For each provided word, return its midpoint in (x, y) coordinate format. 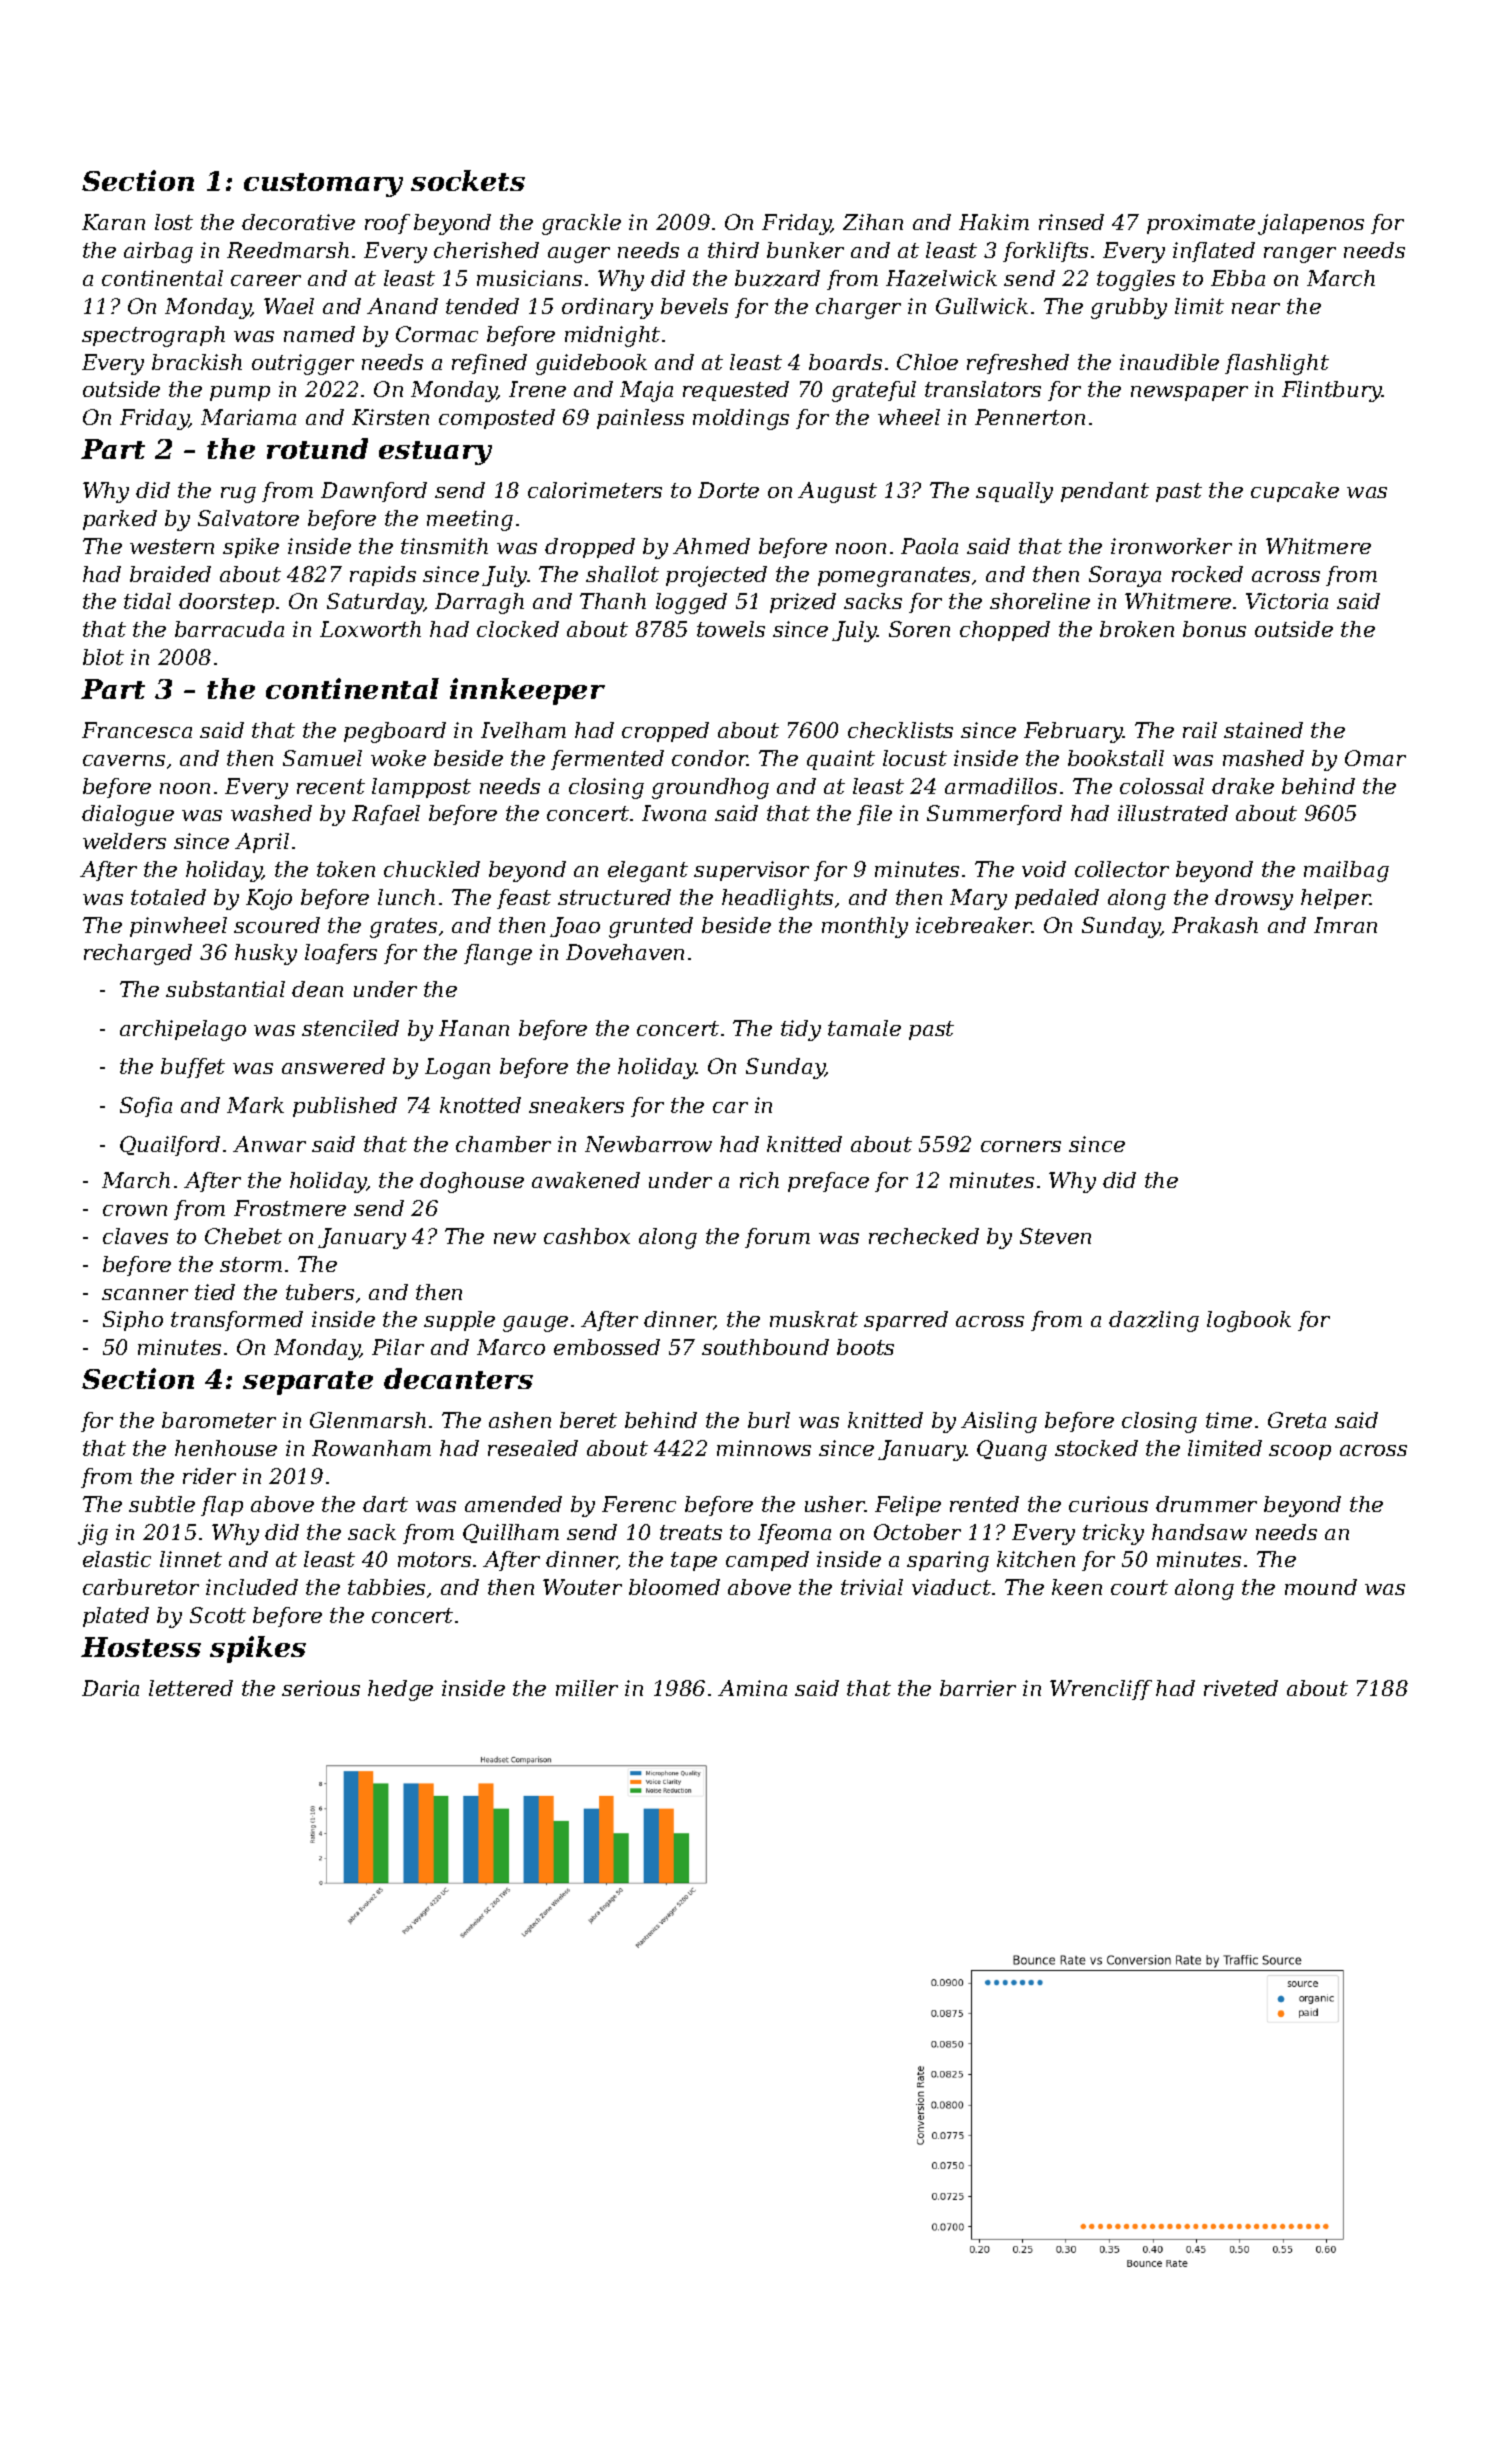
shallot (622, 574)
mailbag (1346, 871)
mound (1321, 1587)
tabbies (386, 1587)
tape (694, 1561)
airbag (158, 252)
